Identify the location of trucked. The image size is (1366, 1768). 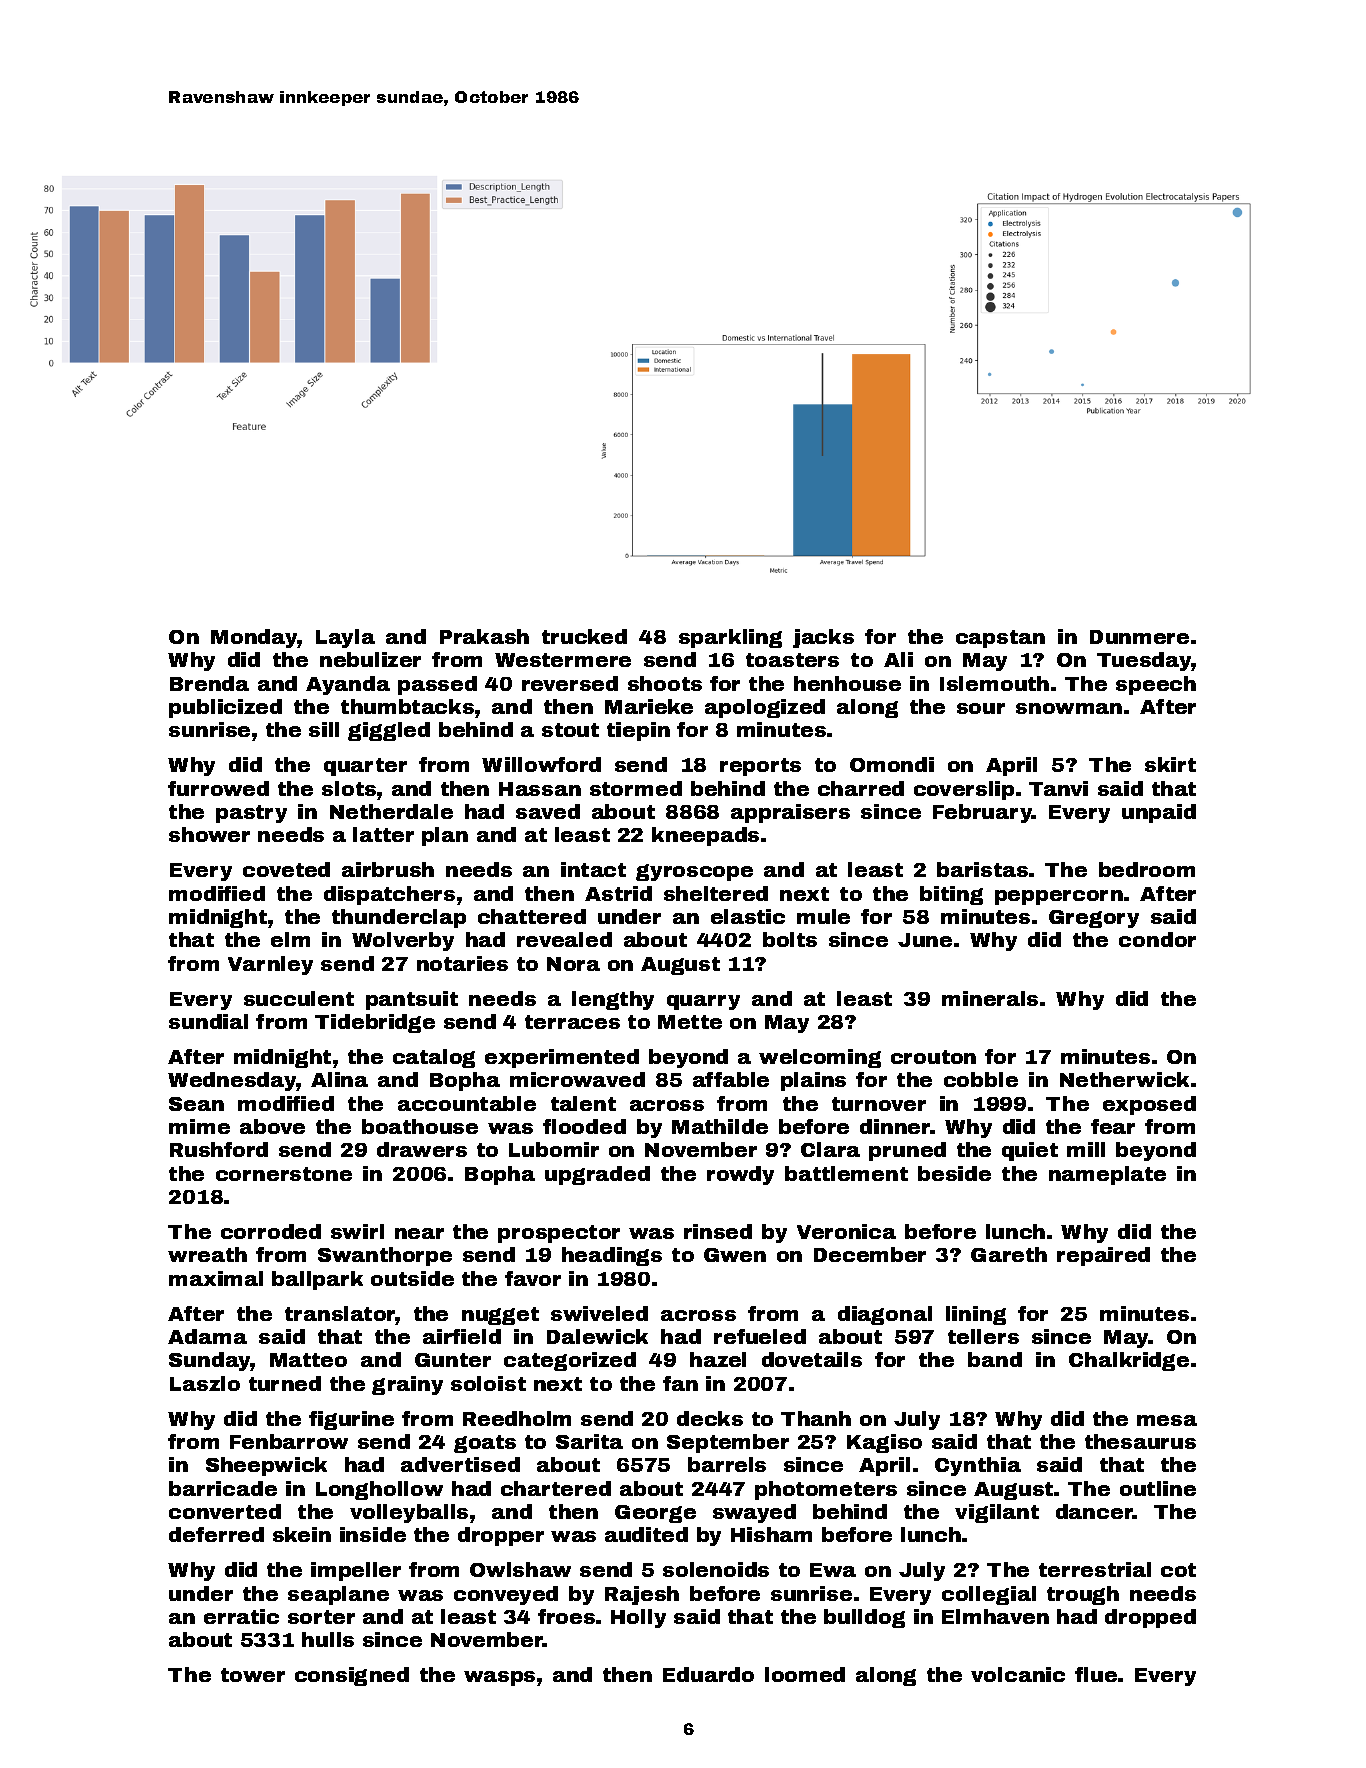
(584, 636).
